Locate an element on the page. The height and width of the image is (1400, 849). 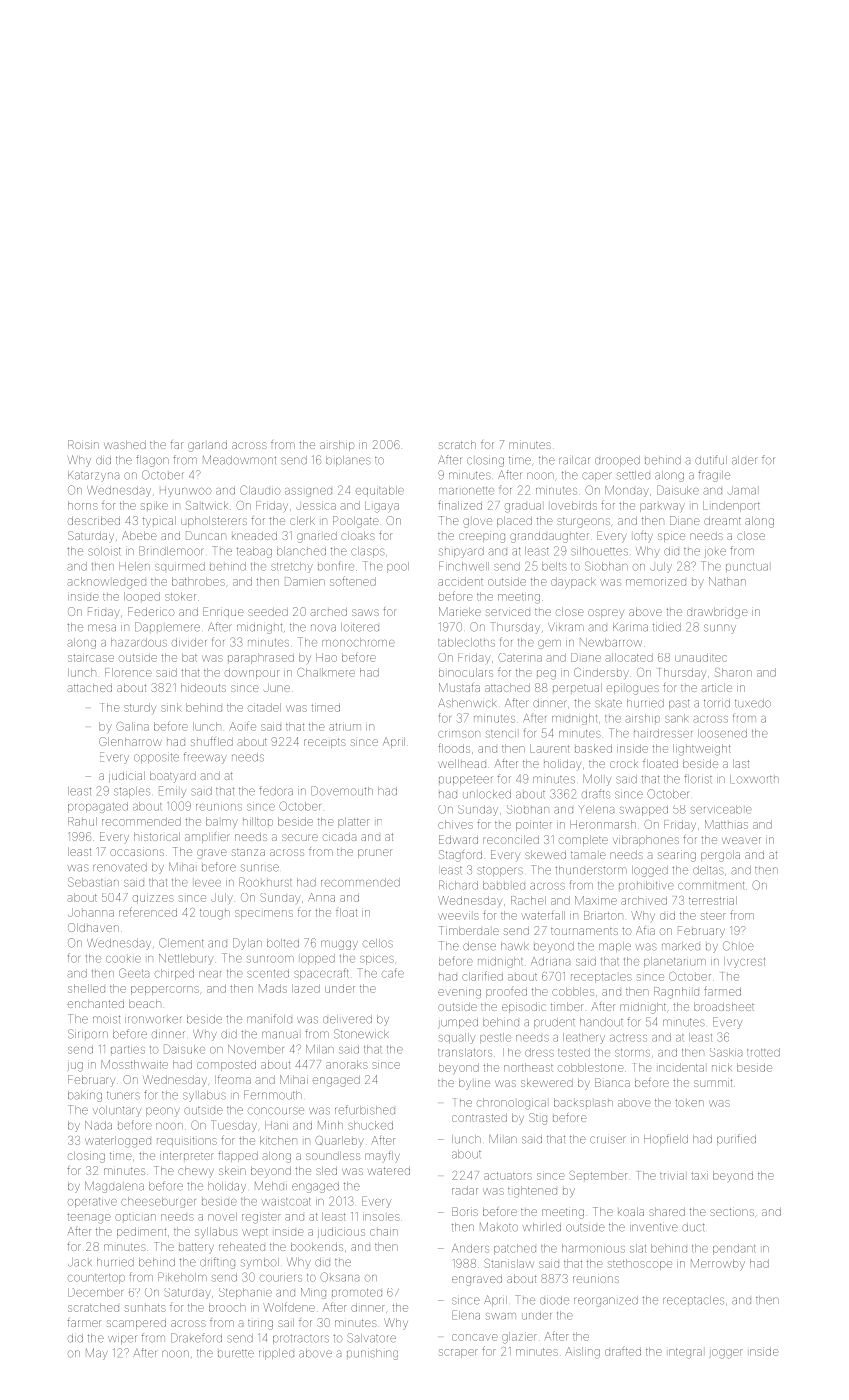
lightweight is located at coordinates (702, 750).
